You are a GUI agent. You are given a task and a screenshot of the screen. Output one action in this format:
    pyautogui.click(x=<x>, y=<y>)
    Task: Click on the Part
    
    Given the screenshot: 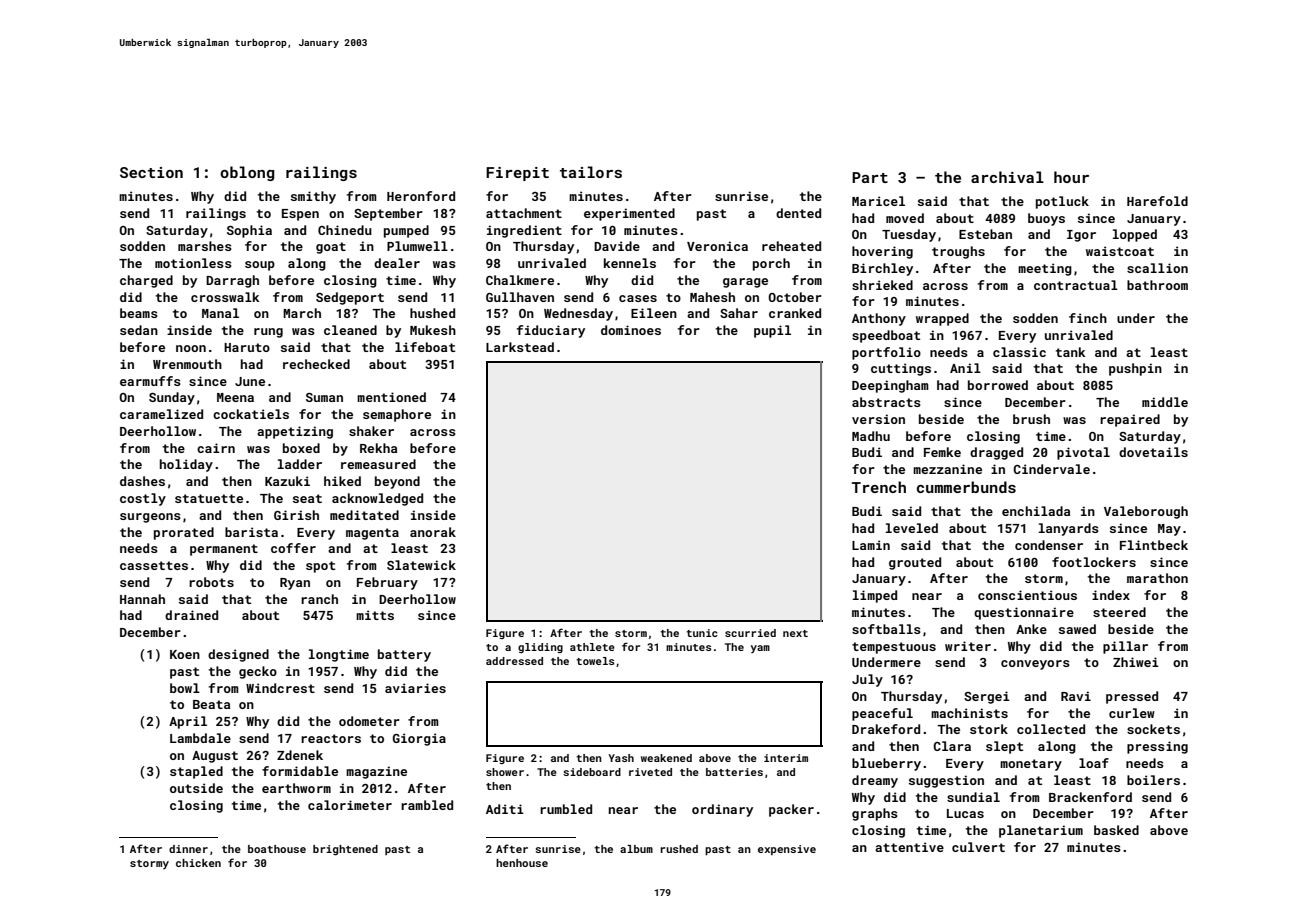 What is the action you would take?
    pyautogui.click(x=870, y=177)
